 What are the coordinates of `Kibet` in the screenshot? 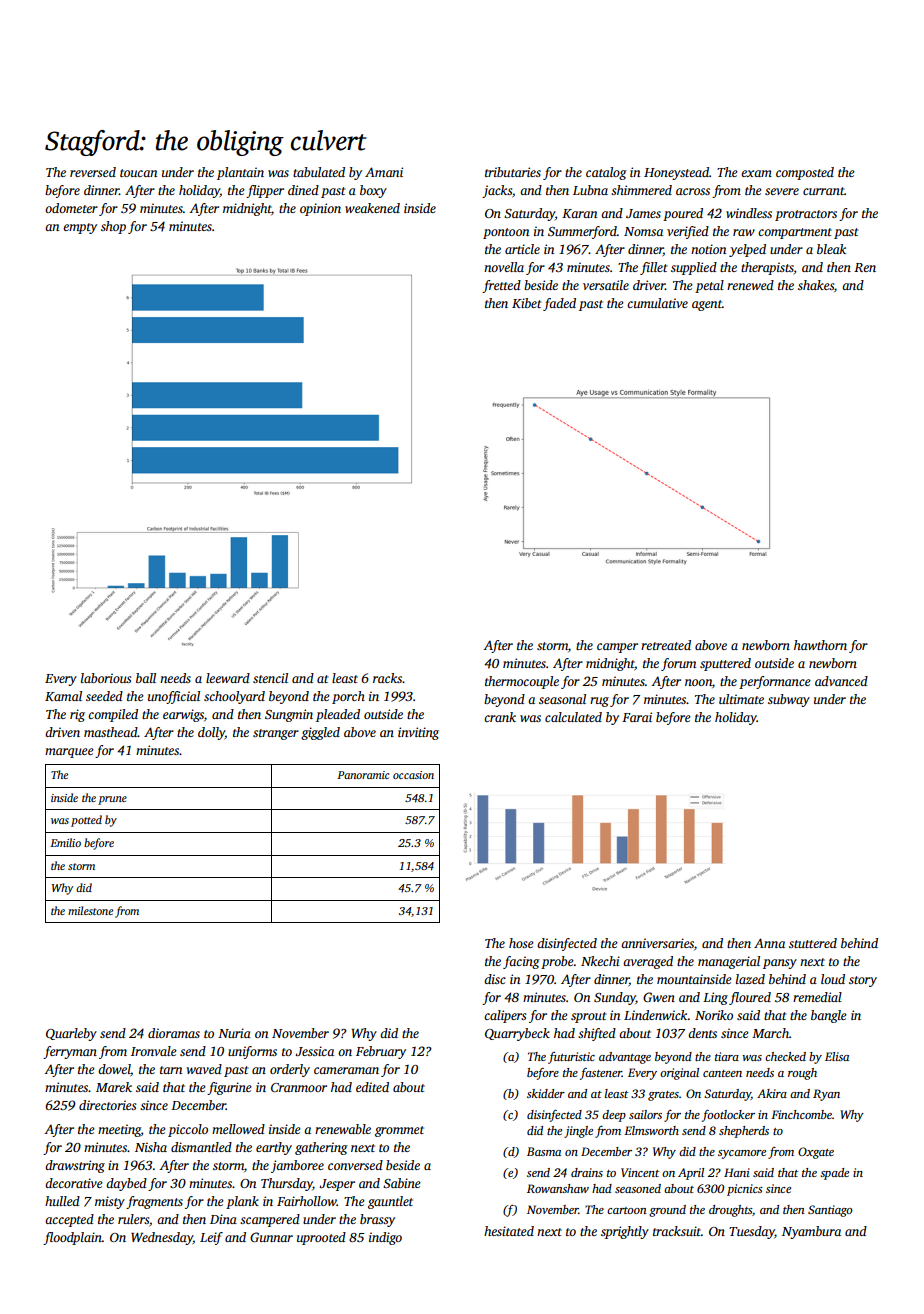 It's located at (526, 303).
